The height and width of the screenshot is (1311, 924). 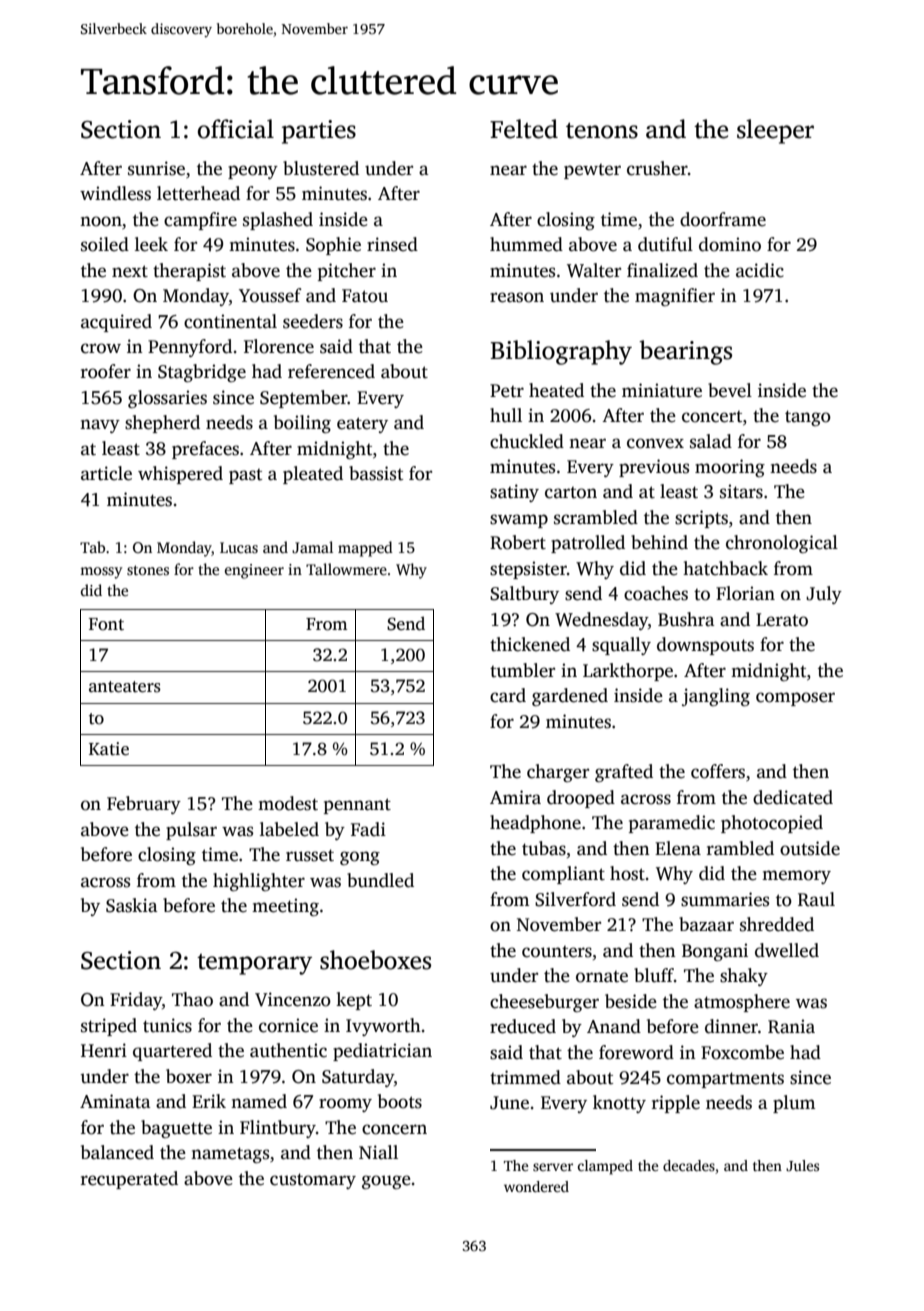 I want to click on atmosphere, so click(x=742, y=1003).
